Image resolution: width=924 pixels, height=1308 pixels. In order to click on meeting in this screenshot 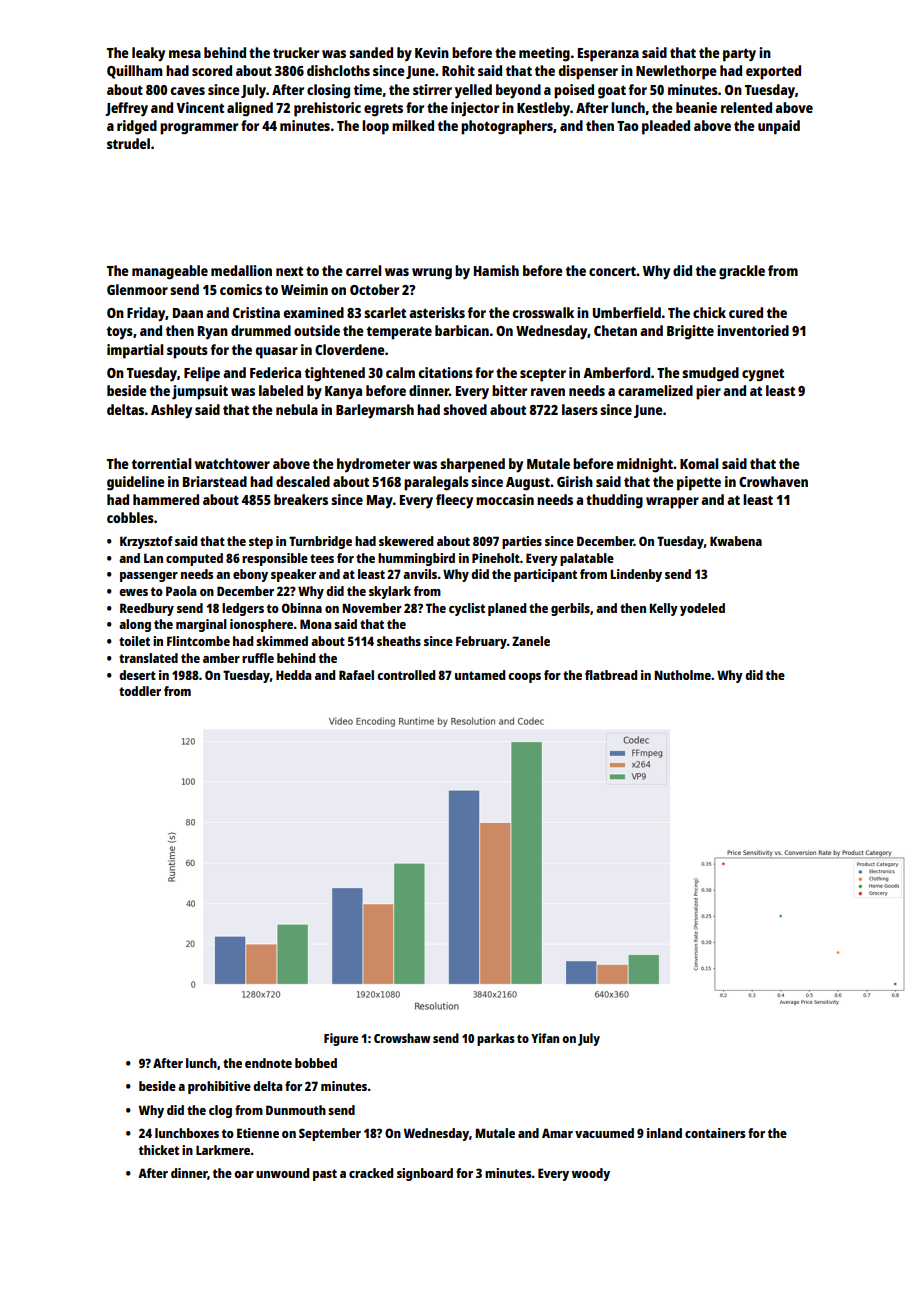, I will do `click(544, 54)`.
